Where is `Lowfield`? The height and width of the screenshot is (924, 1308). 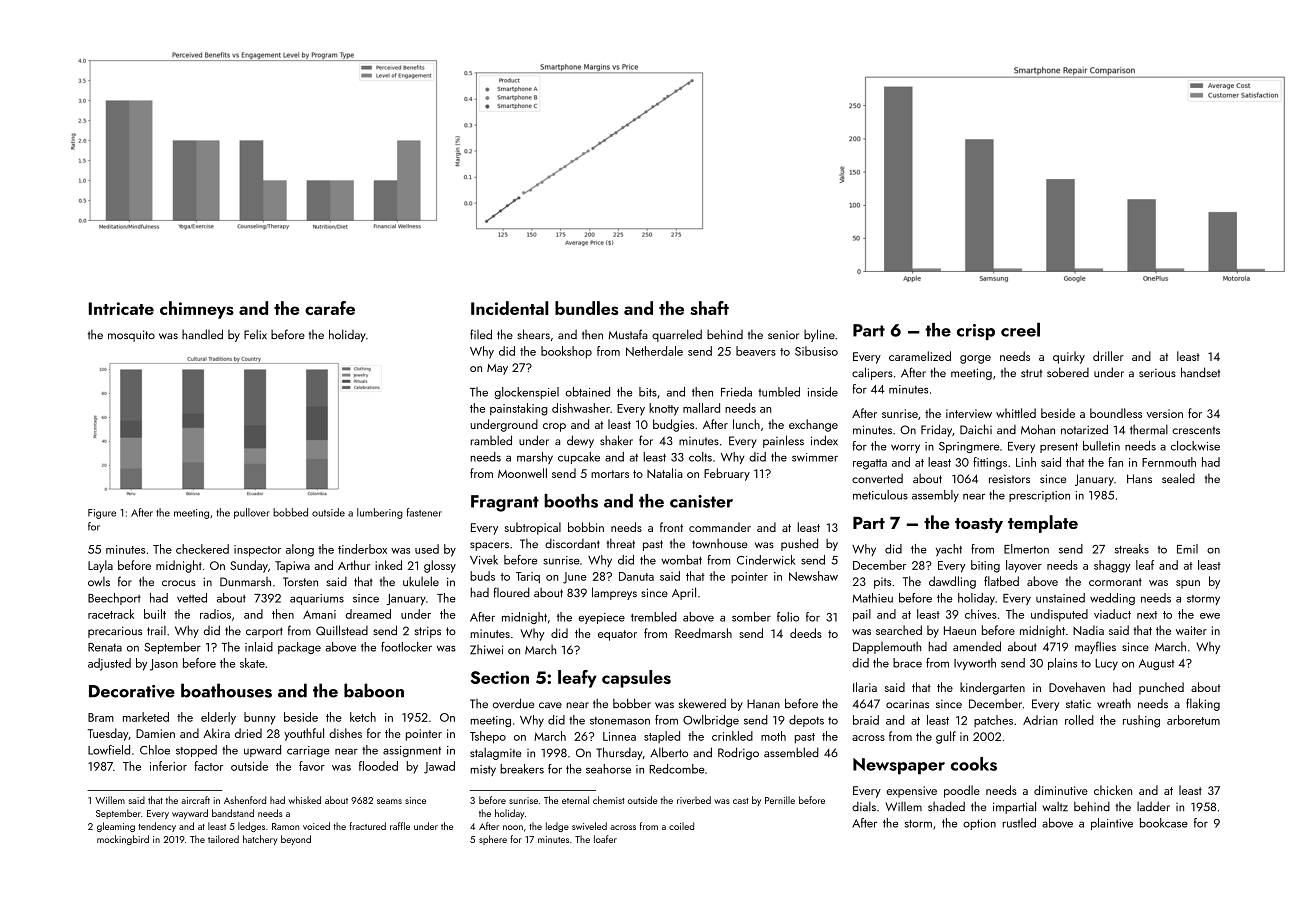
Lowfield is located at coordinates (109, 750).
